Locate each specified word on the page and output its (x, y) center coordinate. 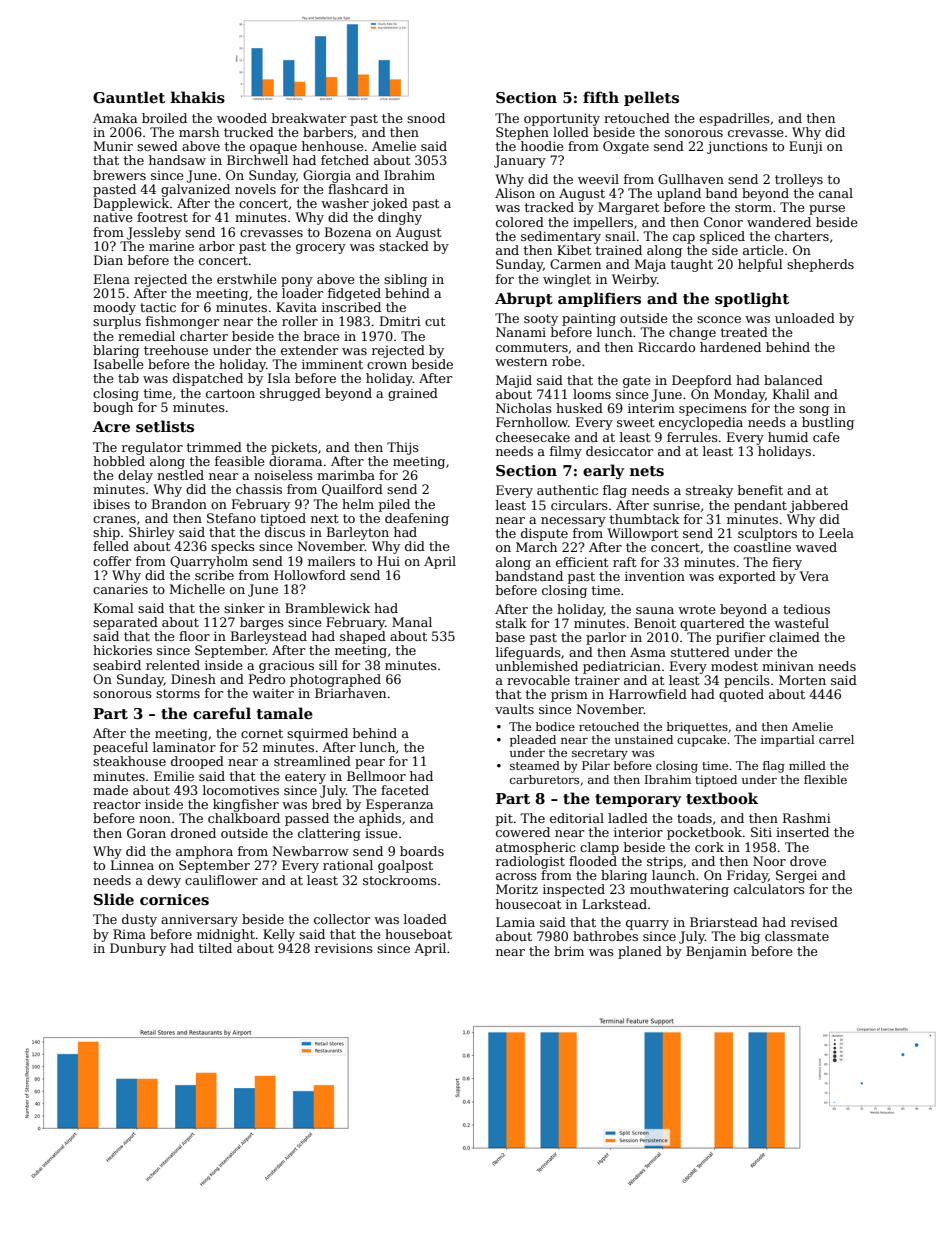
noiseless (283, 475)
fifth (601, 97)
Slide (114, 899)
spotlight (752, 299)
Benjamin (716, 952)
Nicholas (524, 408)
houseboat (418, 934)
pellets (651, 98)
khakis (198, 97)
